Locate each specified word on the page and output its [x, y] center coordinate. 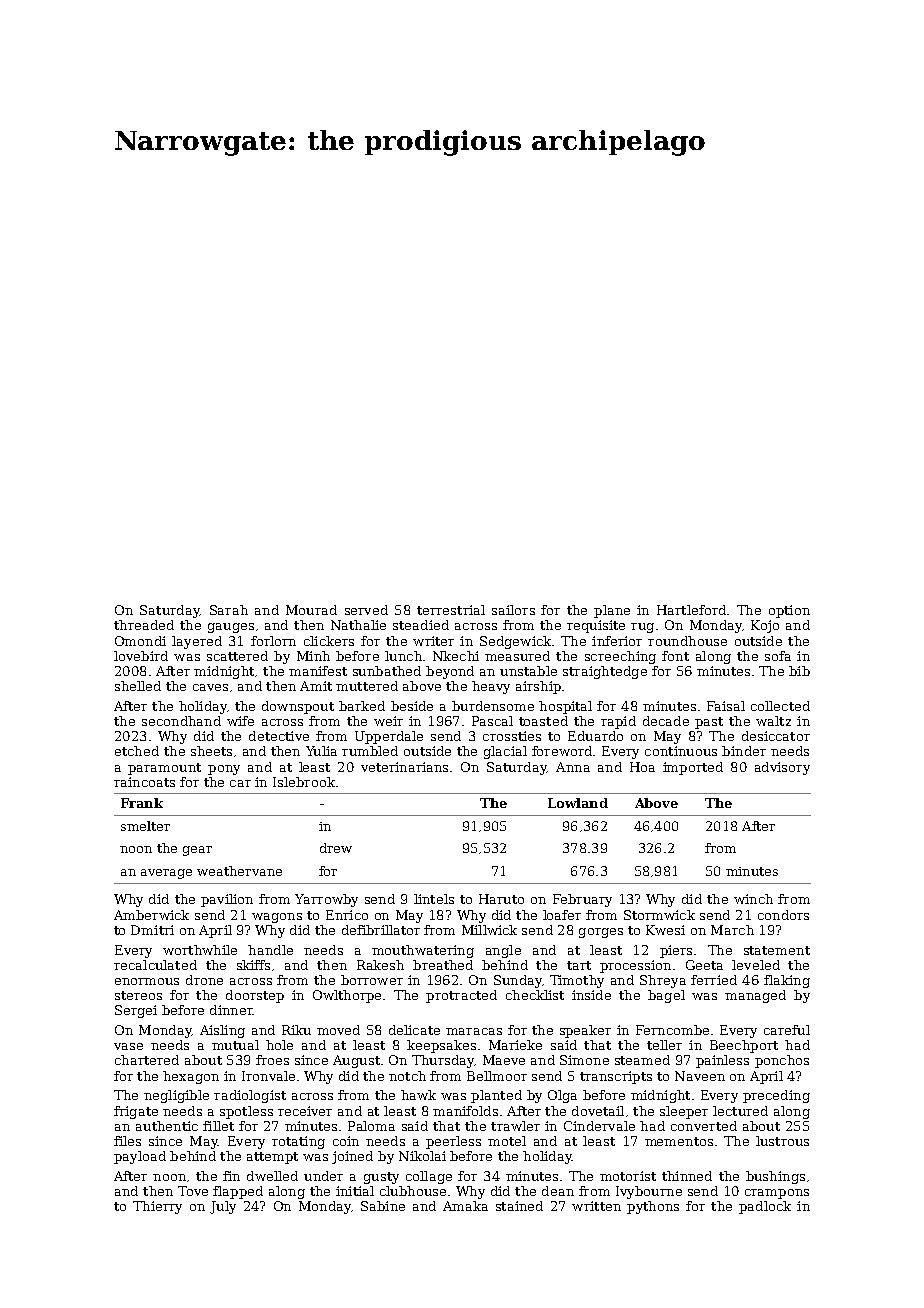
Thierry [157, 1207]
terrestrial [451, 610]
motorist [628, 1176]
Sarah [229, 610]
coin [346, 1141]
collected [780, 706]
